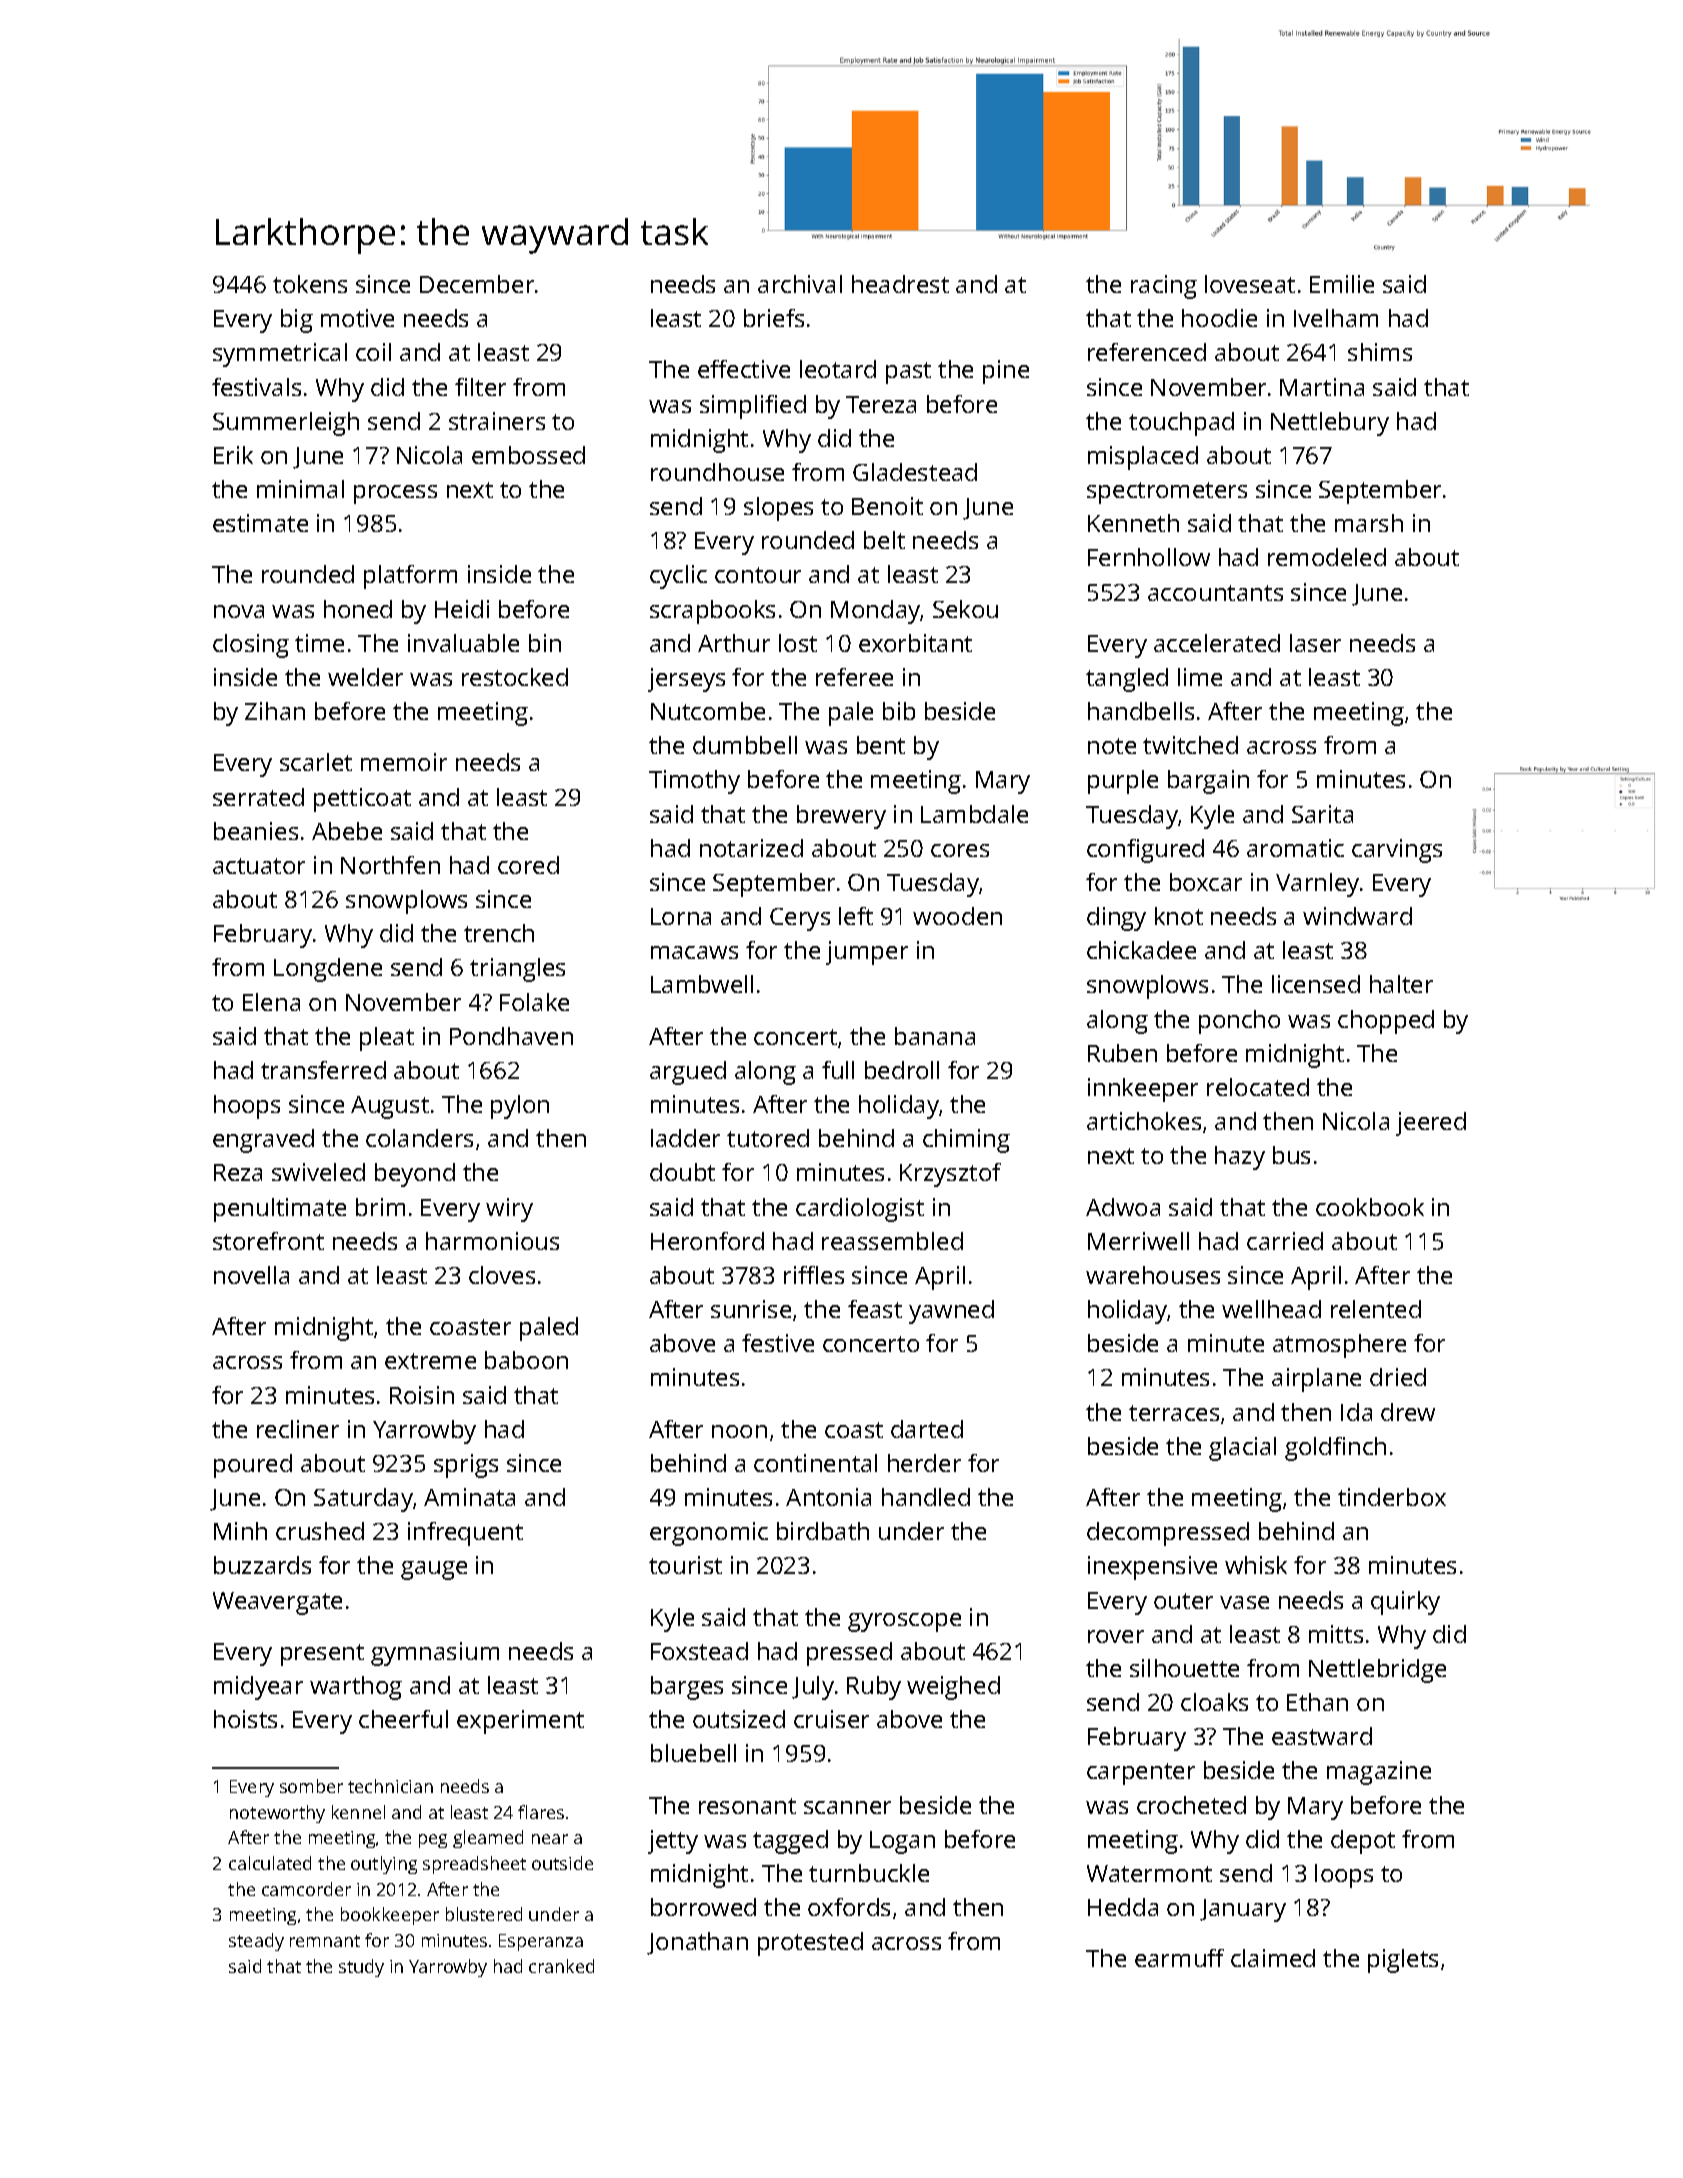 This screenshot has width=1683, height=2178. What do you see at coordinates (435, 1654) in the screenshot?
I see `gymnasium` at bounding box center [435, 1654].
